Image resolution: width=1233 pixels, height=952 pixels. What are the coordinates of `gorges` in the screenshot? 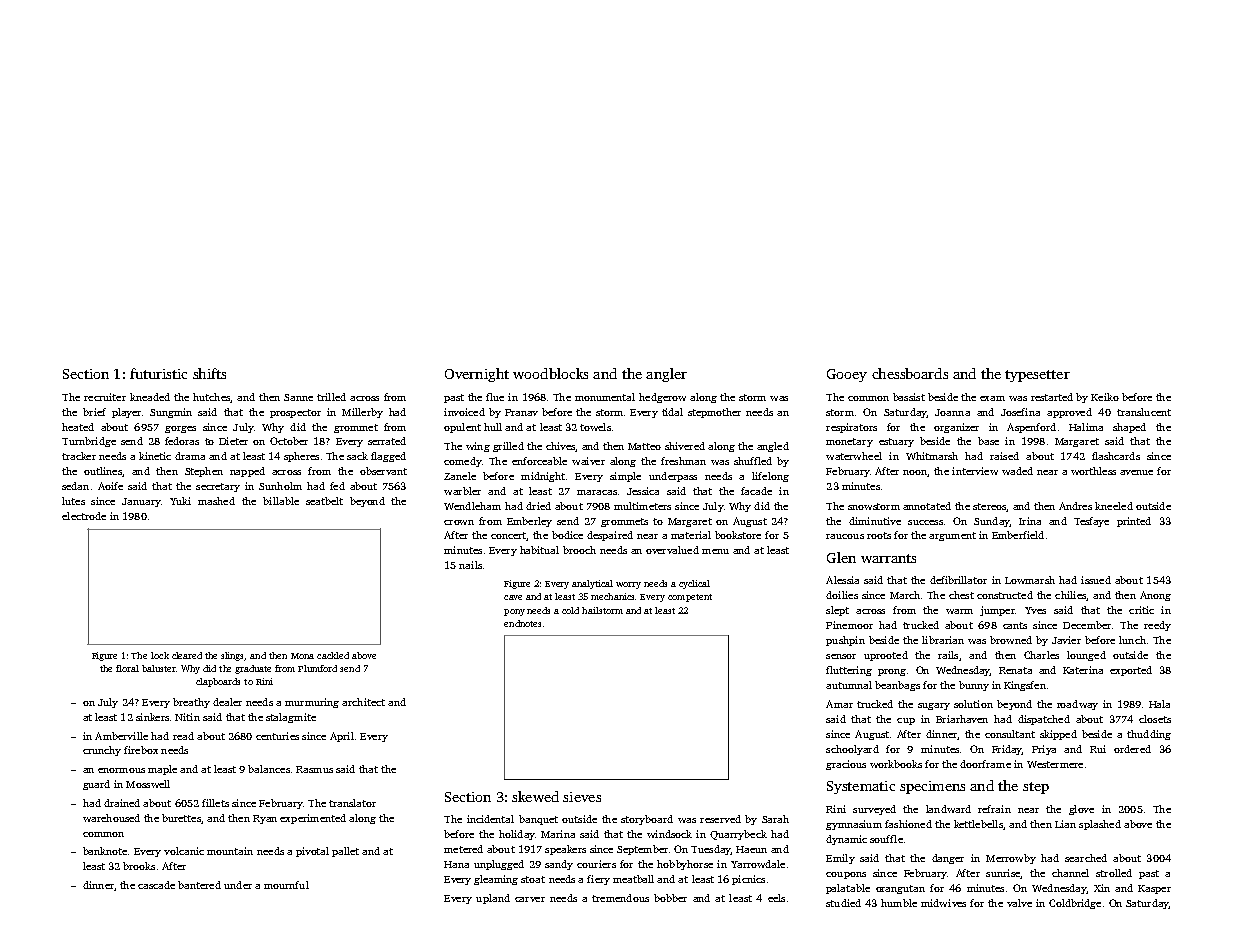 It's located at (180, 429).
